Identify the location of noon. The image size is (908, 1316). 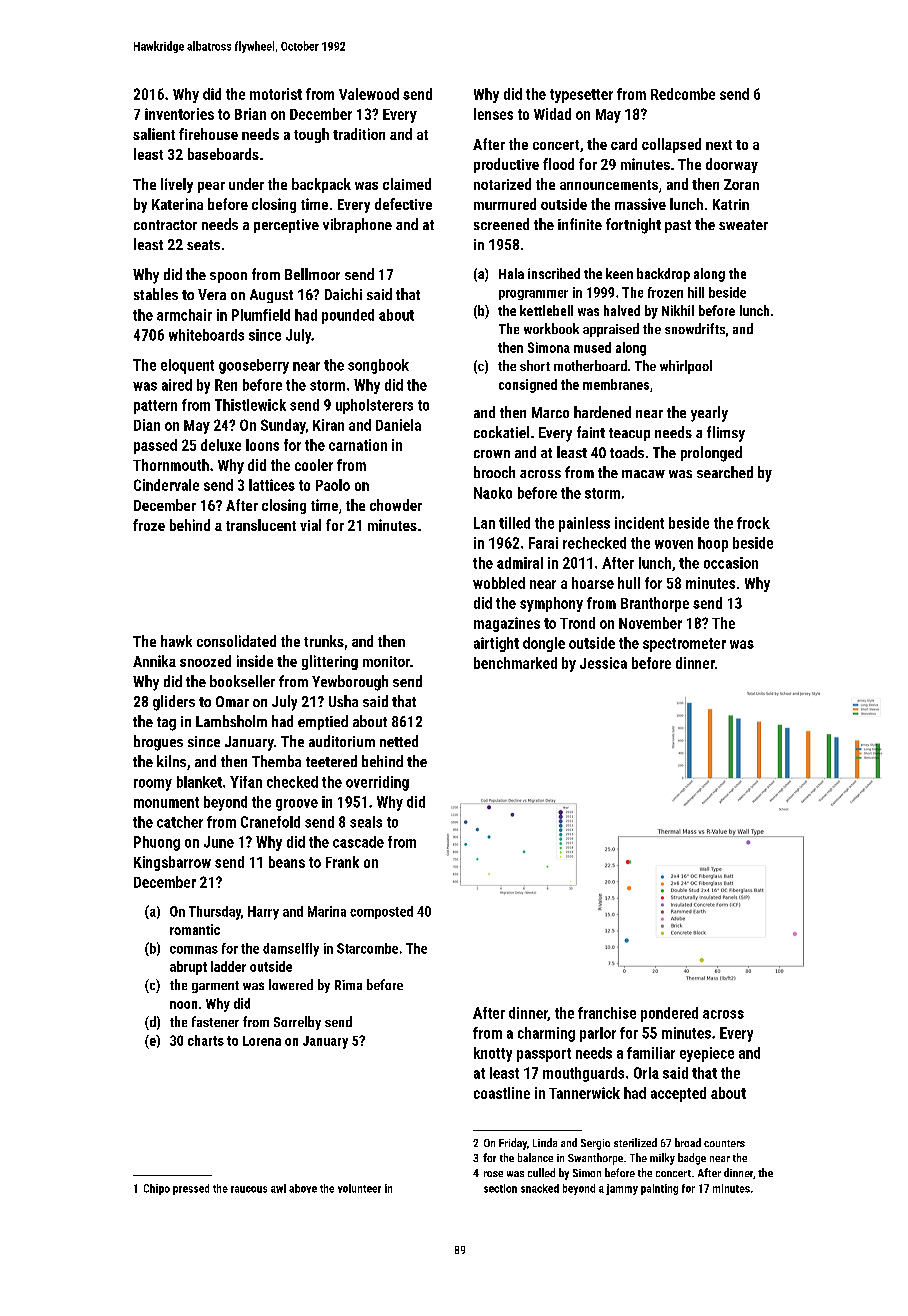
(183, 1005).
